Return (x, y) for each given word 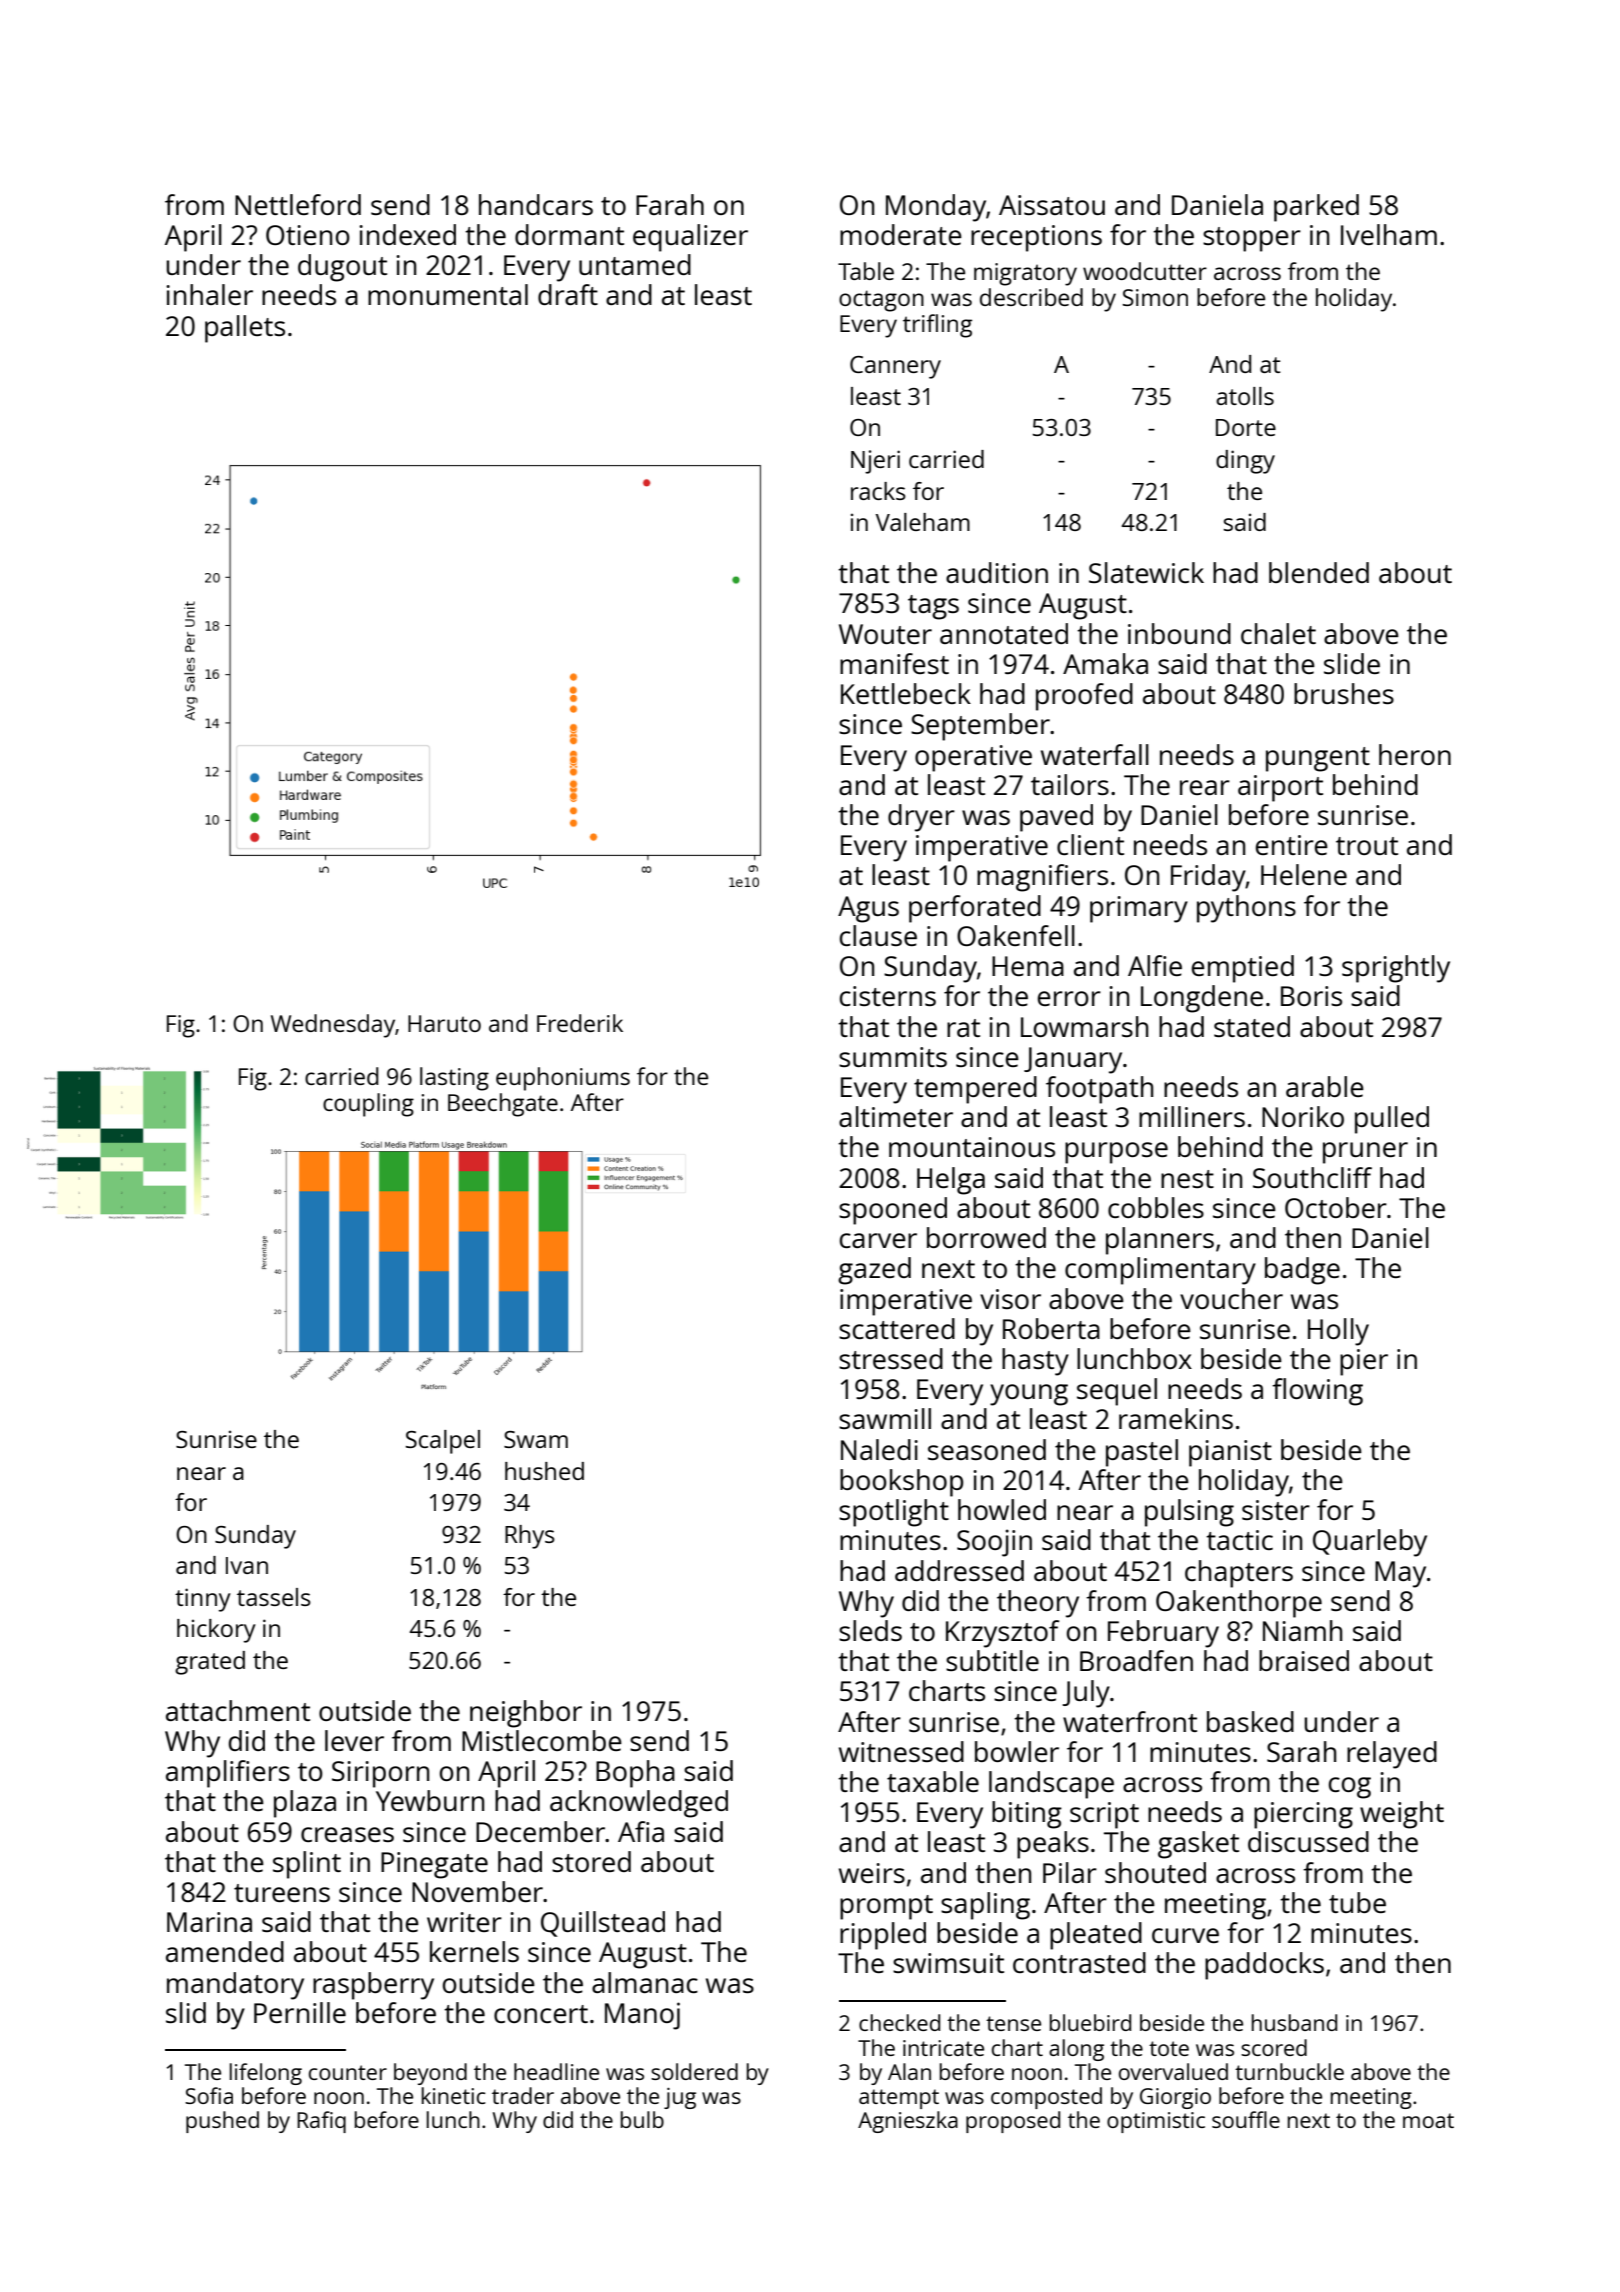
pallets (245, 329)
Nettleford (298, 204)
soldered (694, 2071)
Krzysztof (1002, 1634)
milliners (1192, 1116)
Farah (670, 204)
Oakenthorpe (1239, 1604)
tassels (274, 1597)
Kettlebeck (906, 693)
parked (1316, 208)
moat (1428, 2120)
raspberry (373, 1986)
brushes (1344, 693)
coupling (368, 1105)
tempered (975, 1090)
